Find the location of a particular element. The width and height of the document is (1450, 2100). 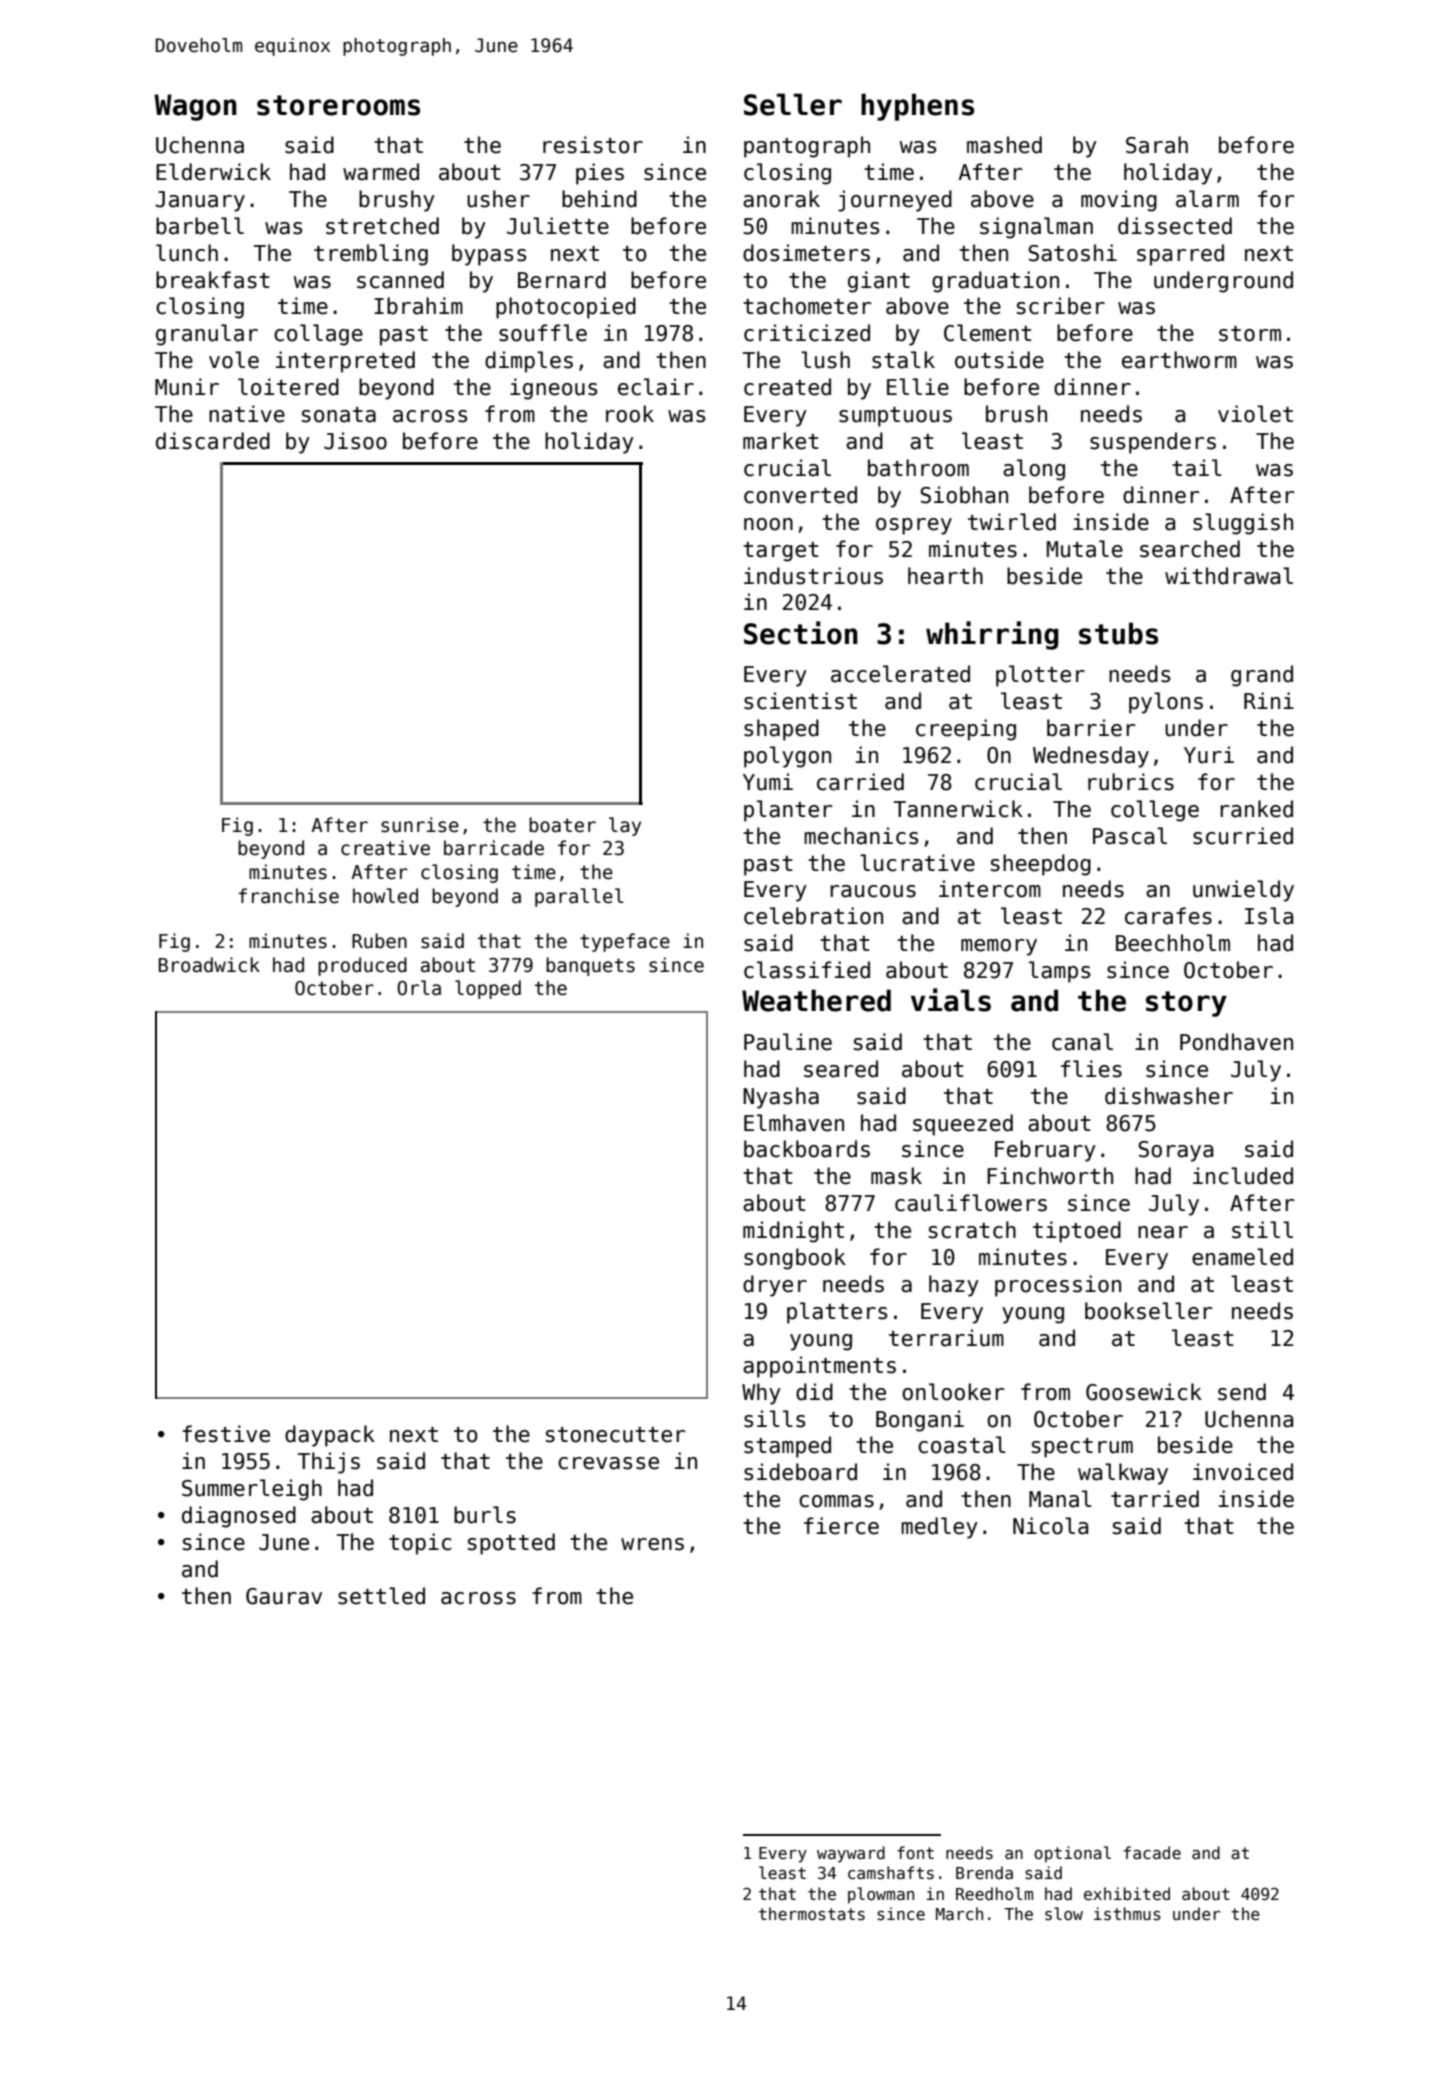

medley is located at coordinates (939, 1528).
